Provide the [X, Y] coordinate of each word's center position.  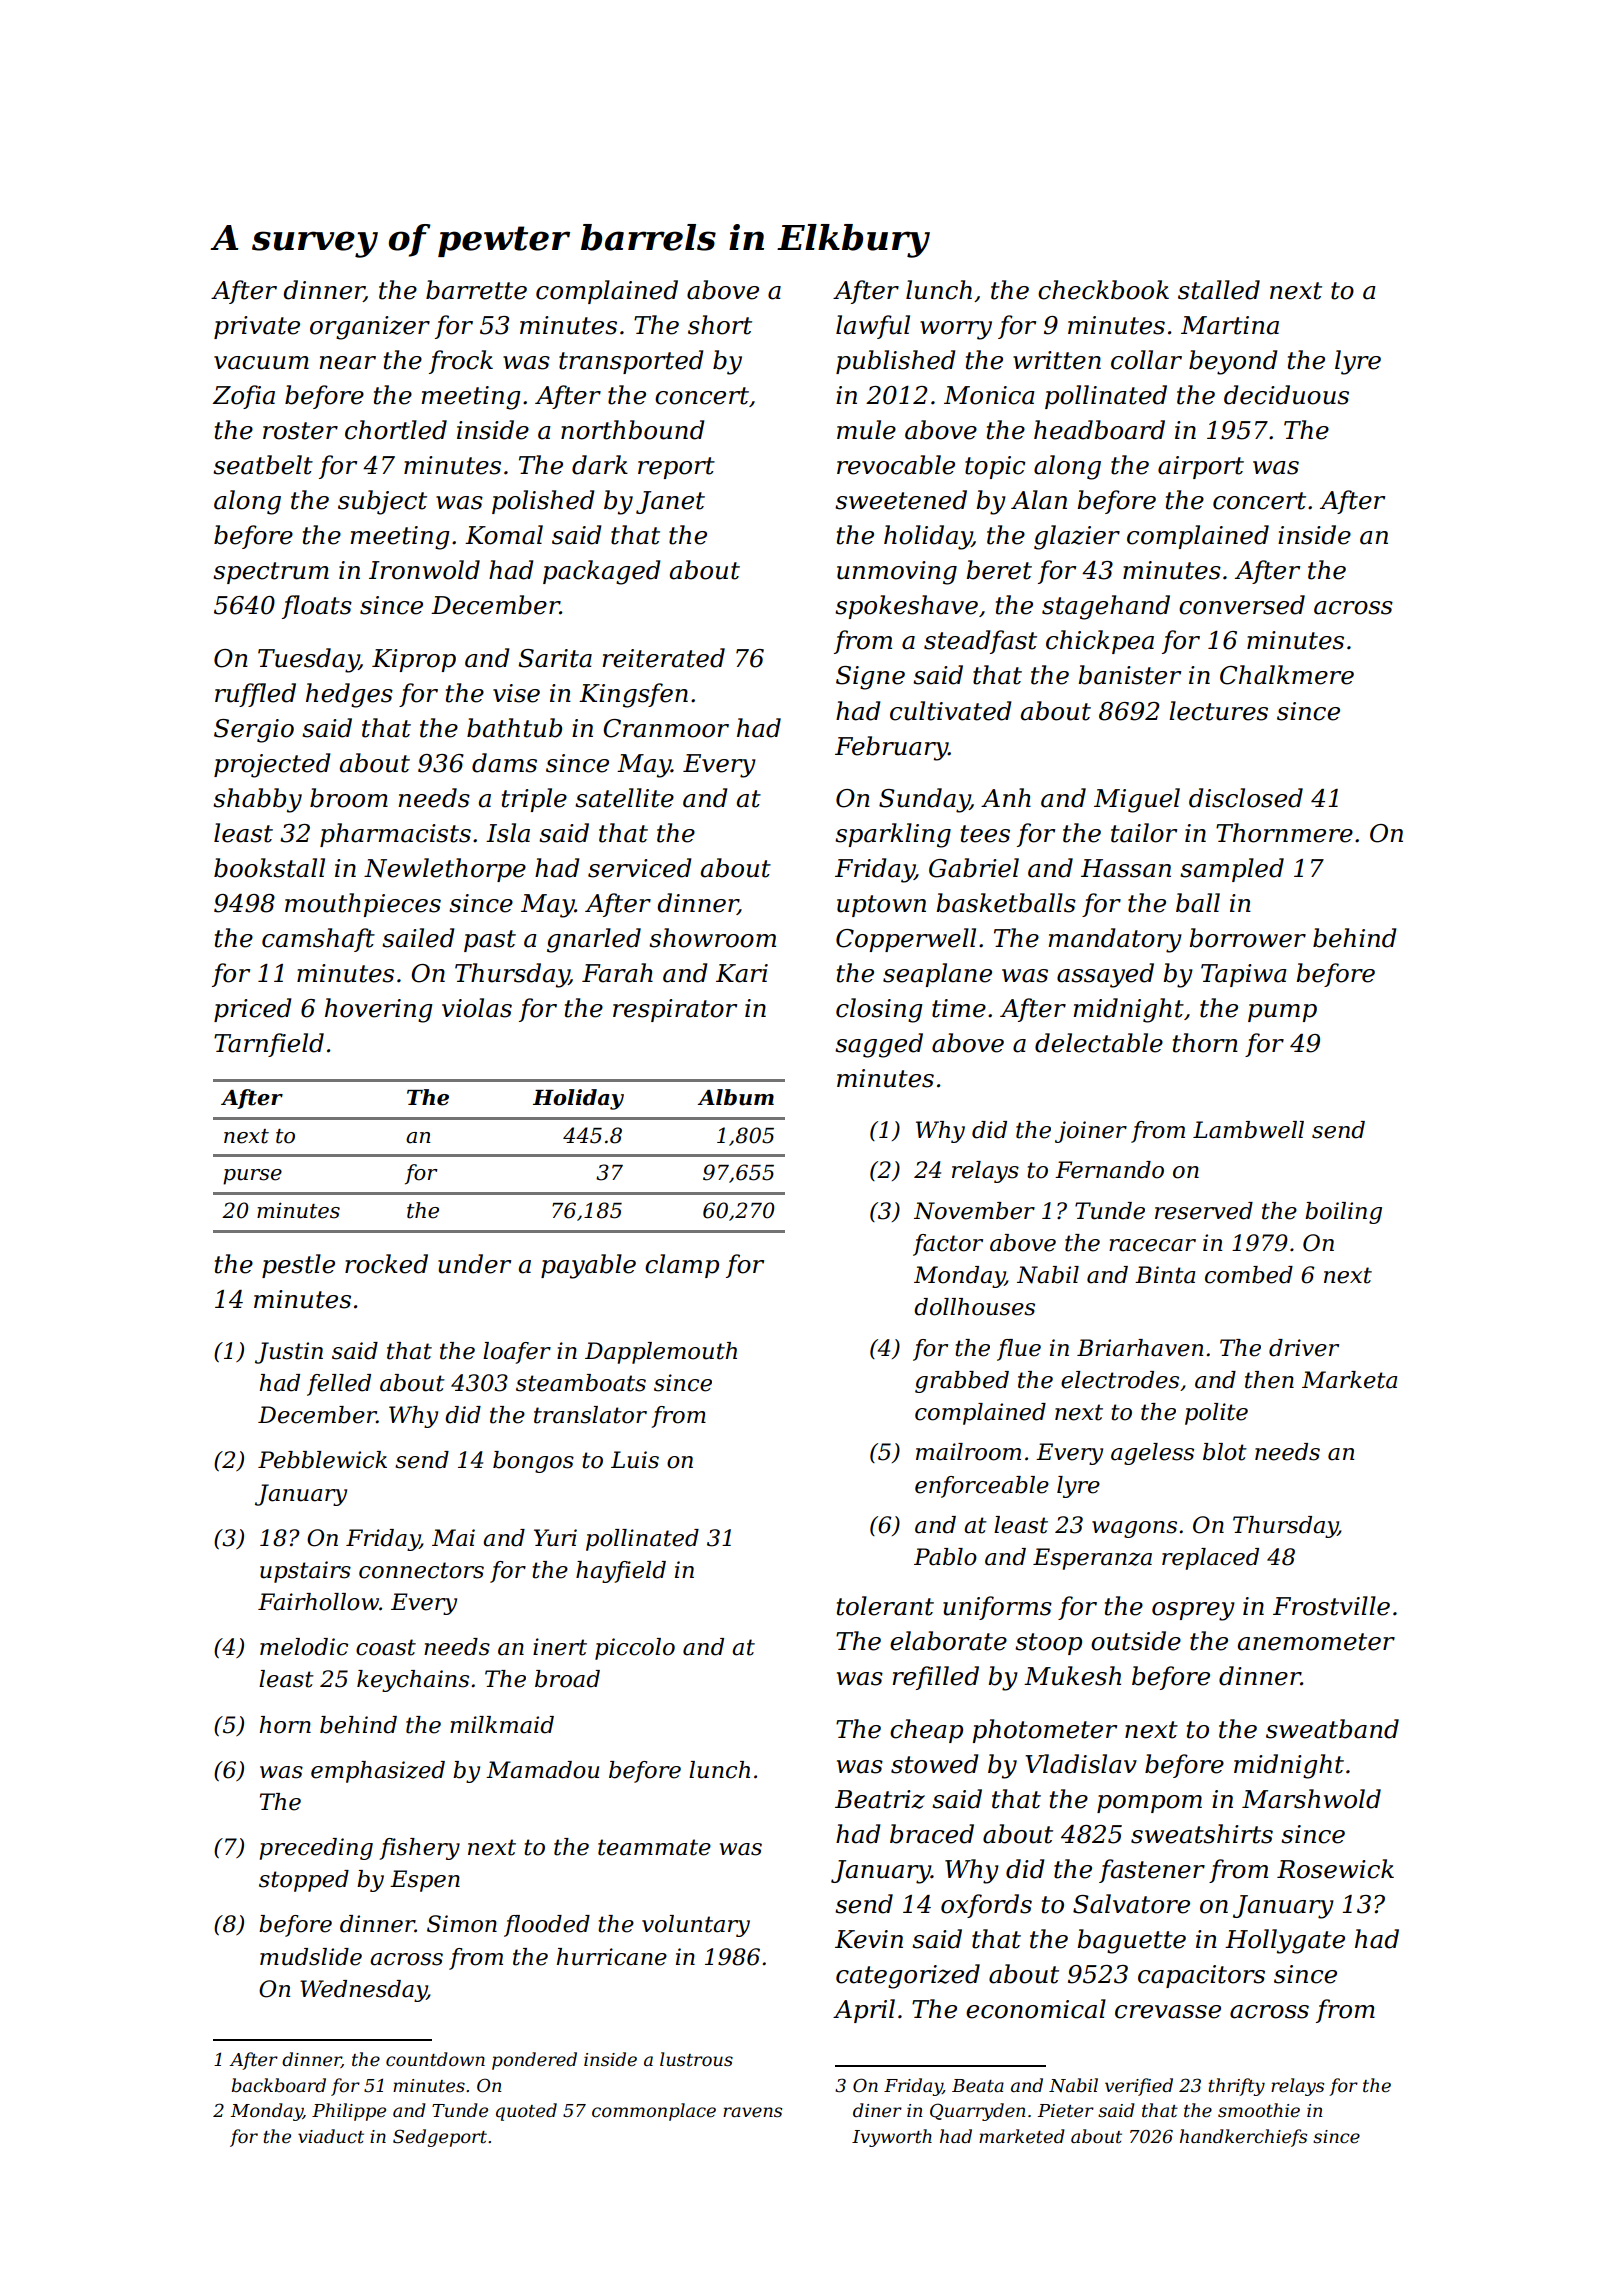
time [959, 1008]
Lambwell [1248, 1130]
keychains [413, 1681]
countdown [435, 2059]
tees [985, 834]
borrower [1247, 938]
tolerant [885, 1606]
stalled [1219, 290]
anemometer [1316, 1642]
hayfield [621, 1572]
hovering [378, 1010]
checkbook [1103, 290]
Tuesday [308, 660]
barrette [476, 290]
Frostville [1331, 1606]
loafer [517, 1353]
